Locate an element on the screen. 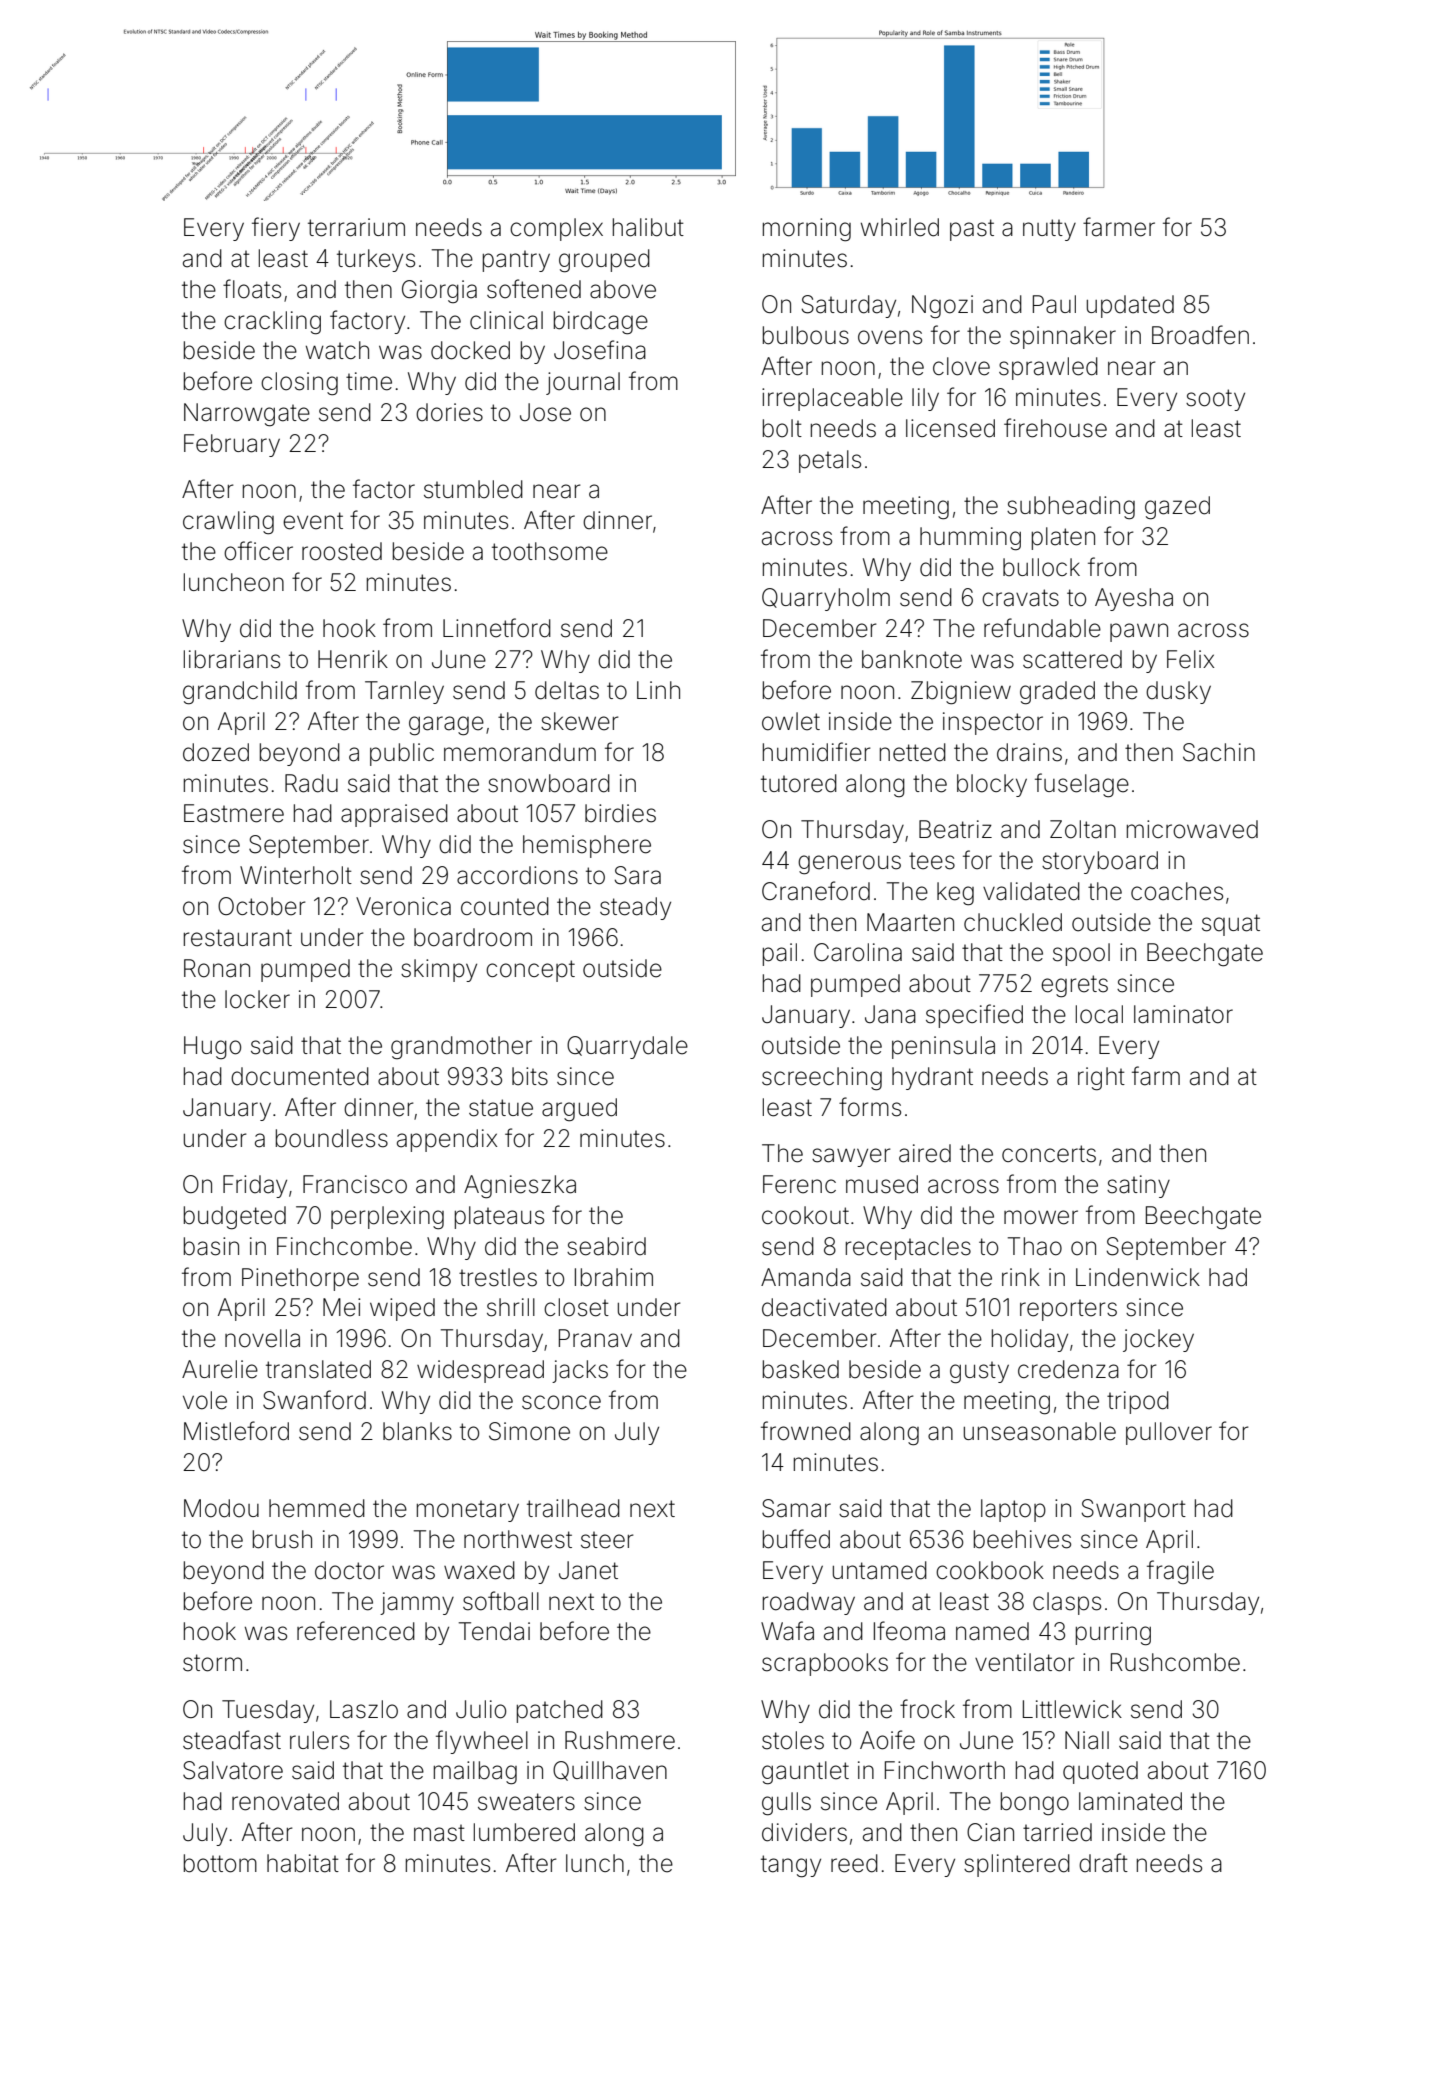  squat is located at coordinates (1231, 925).
